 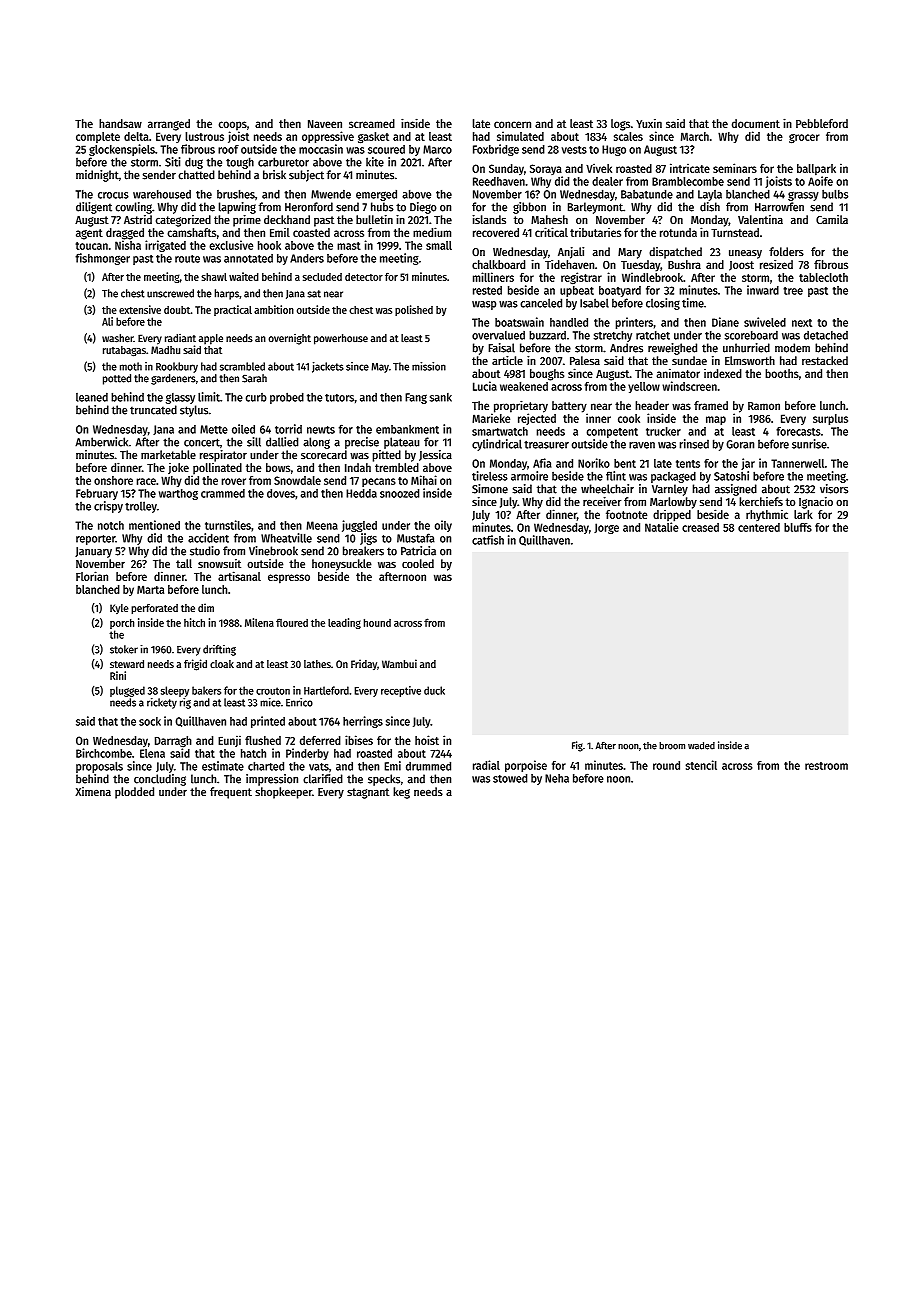 I want to click on glockenspiels, so click(x=122, y=150).
